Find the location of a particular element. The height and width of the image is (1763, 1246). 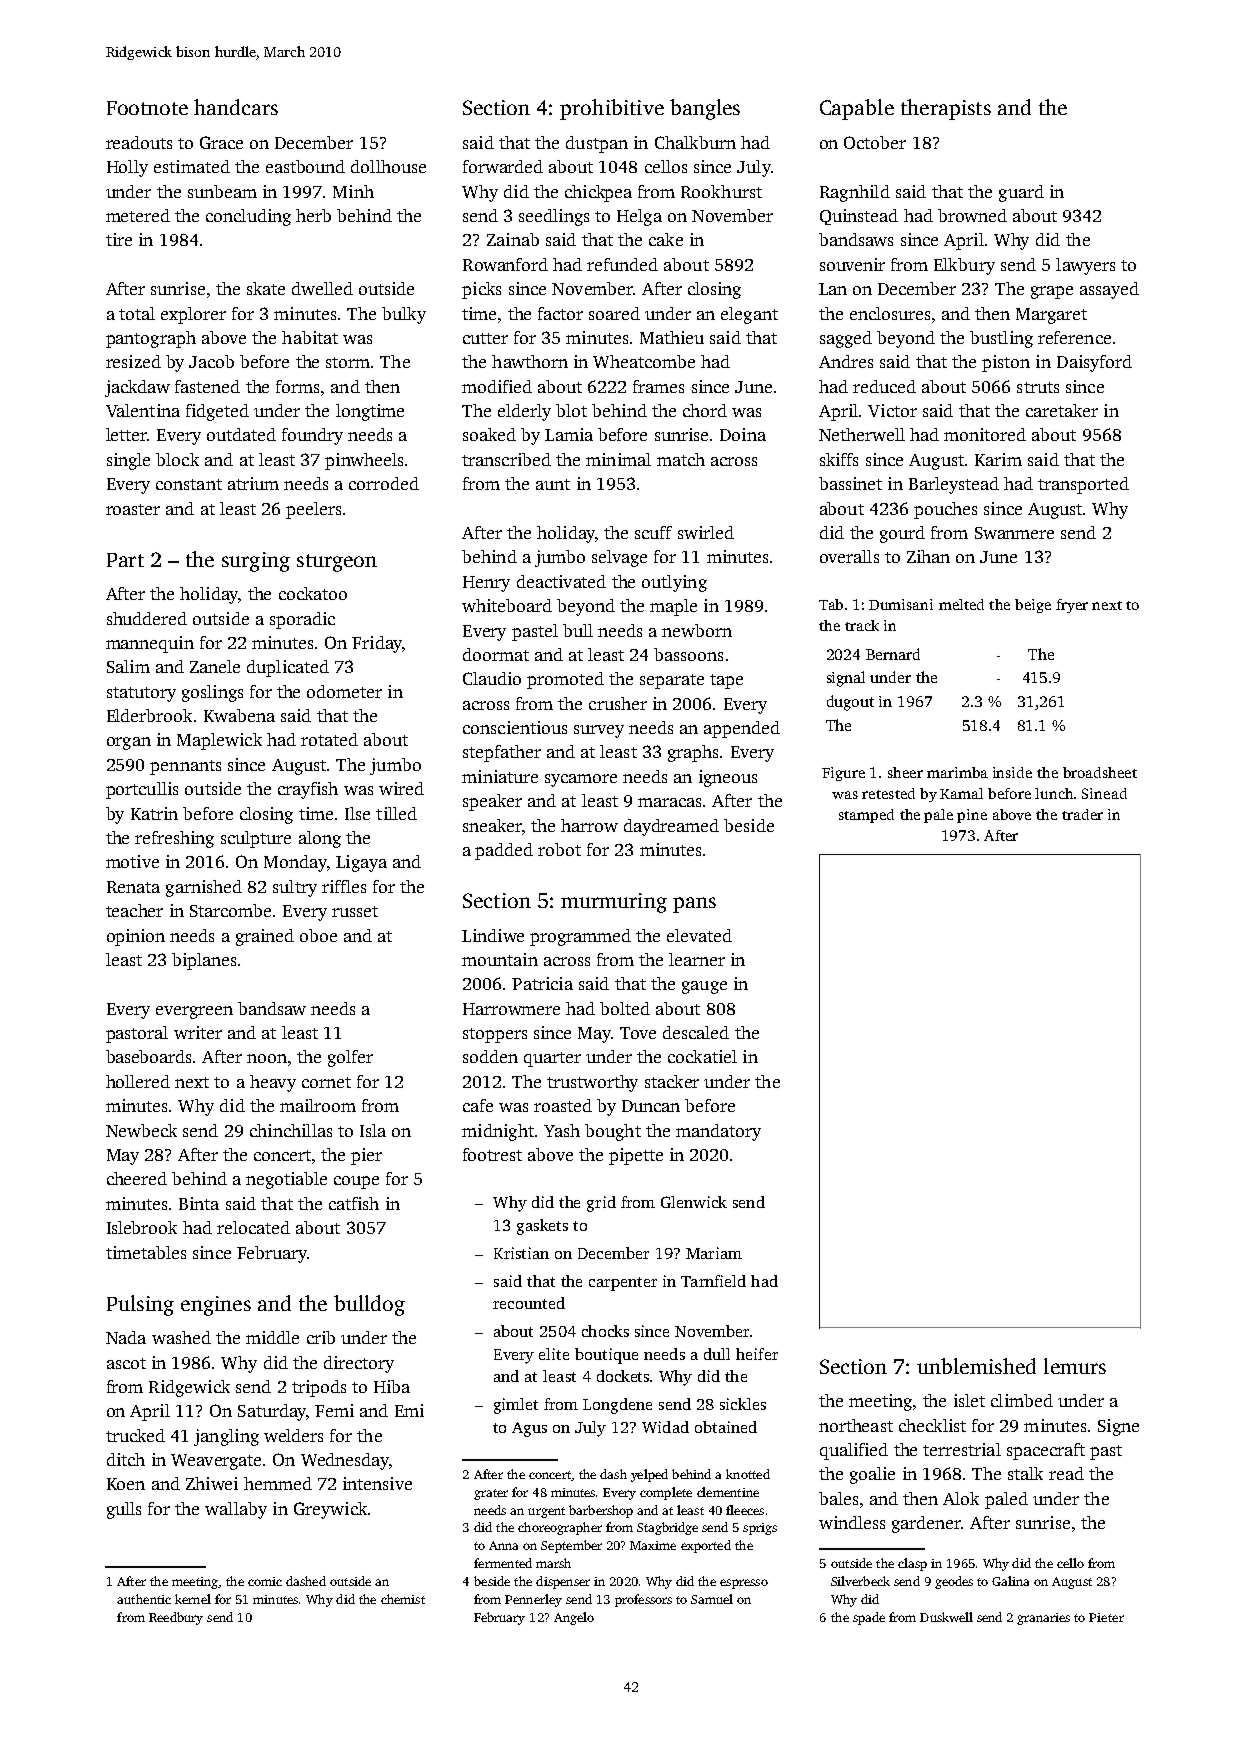

Islebrook is located at coordinates (142, 1227).
